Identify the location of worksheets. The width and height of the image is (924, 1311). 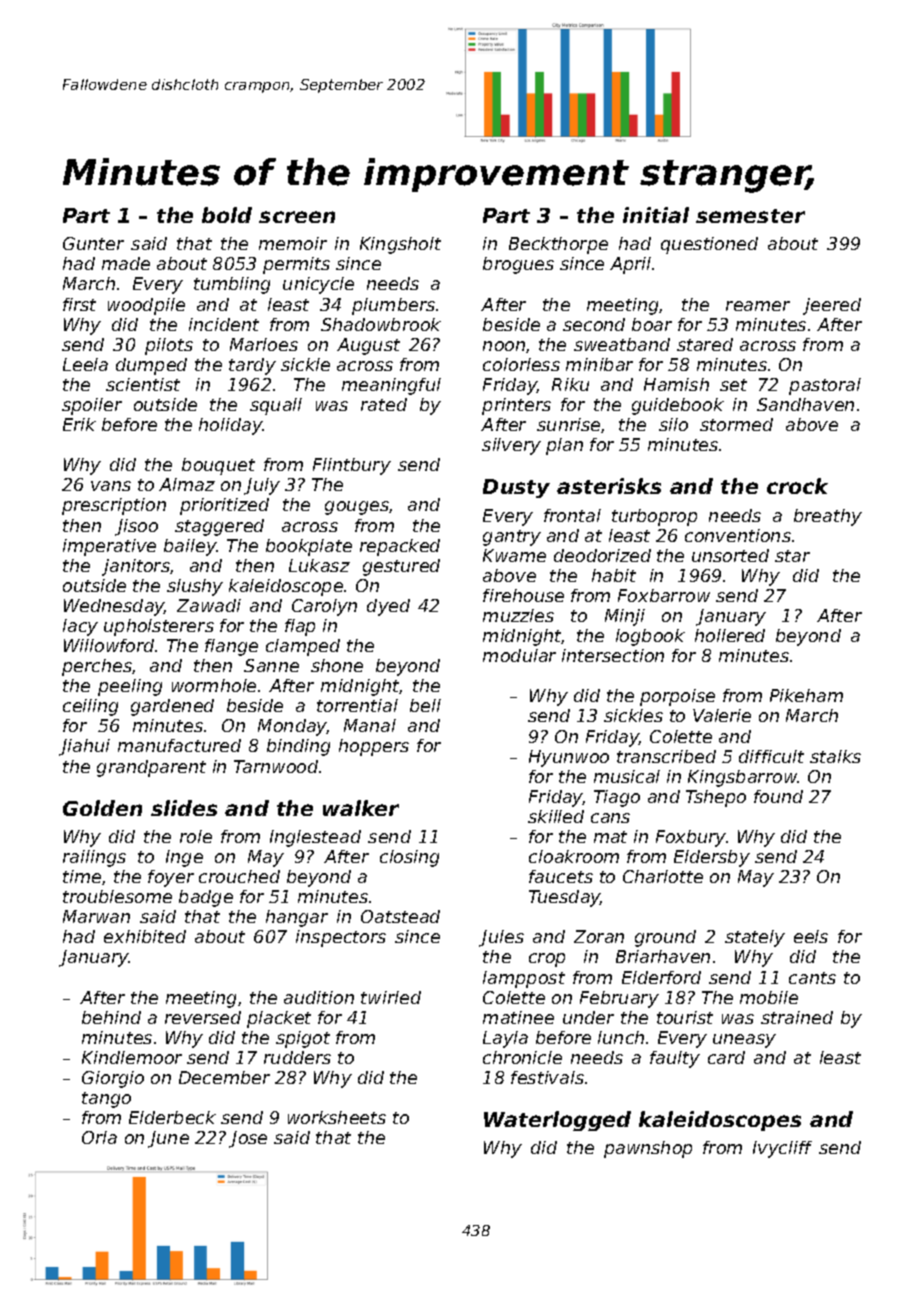
(337, 1117).
